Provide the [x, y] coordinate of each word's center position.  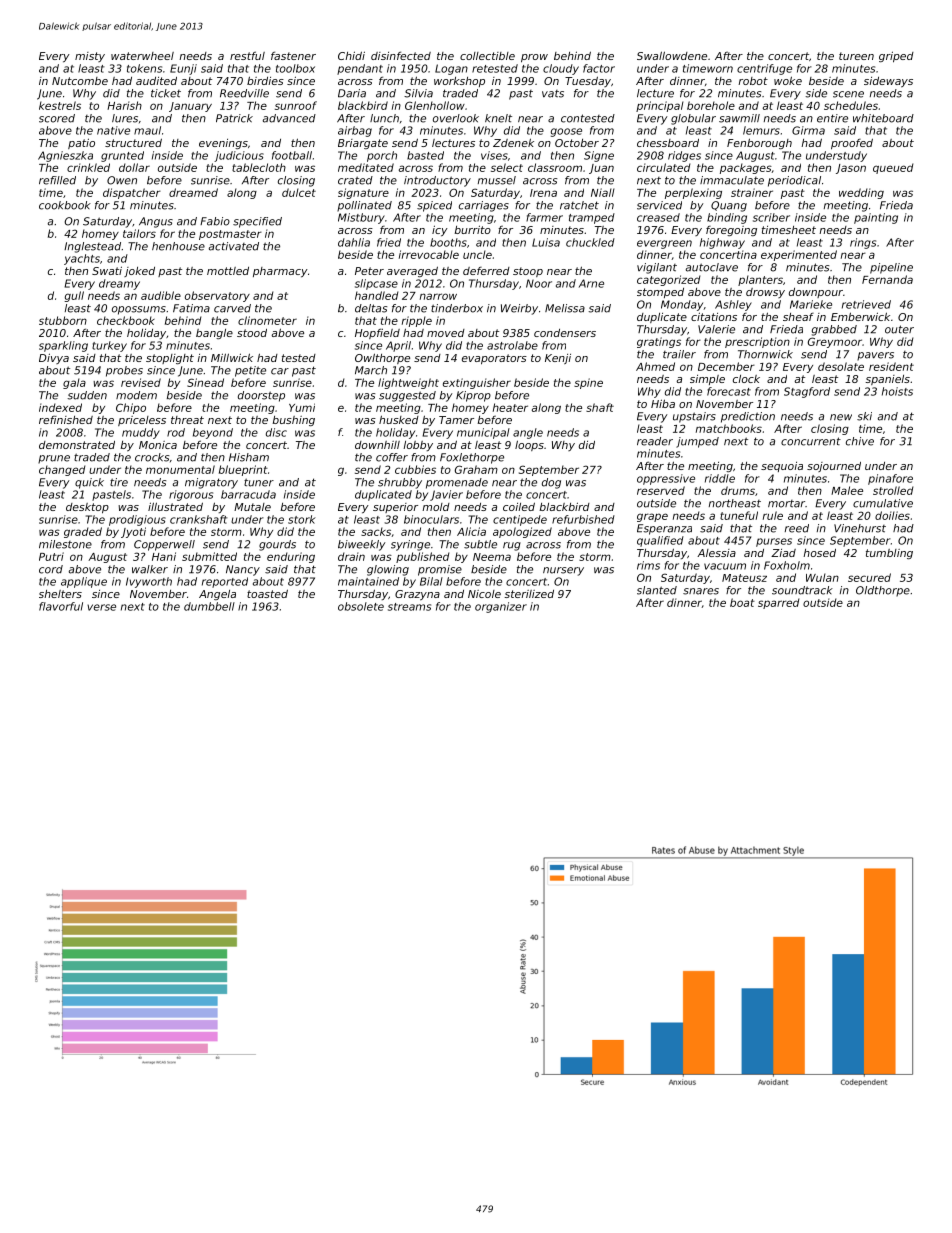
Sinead [205, 382]
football [292, 155]
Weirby [519, 309]
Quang [729, 206]
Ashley [733, 305]
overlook [456, 118]
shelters [60, 594]
